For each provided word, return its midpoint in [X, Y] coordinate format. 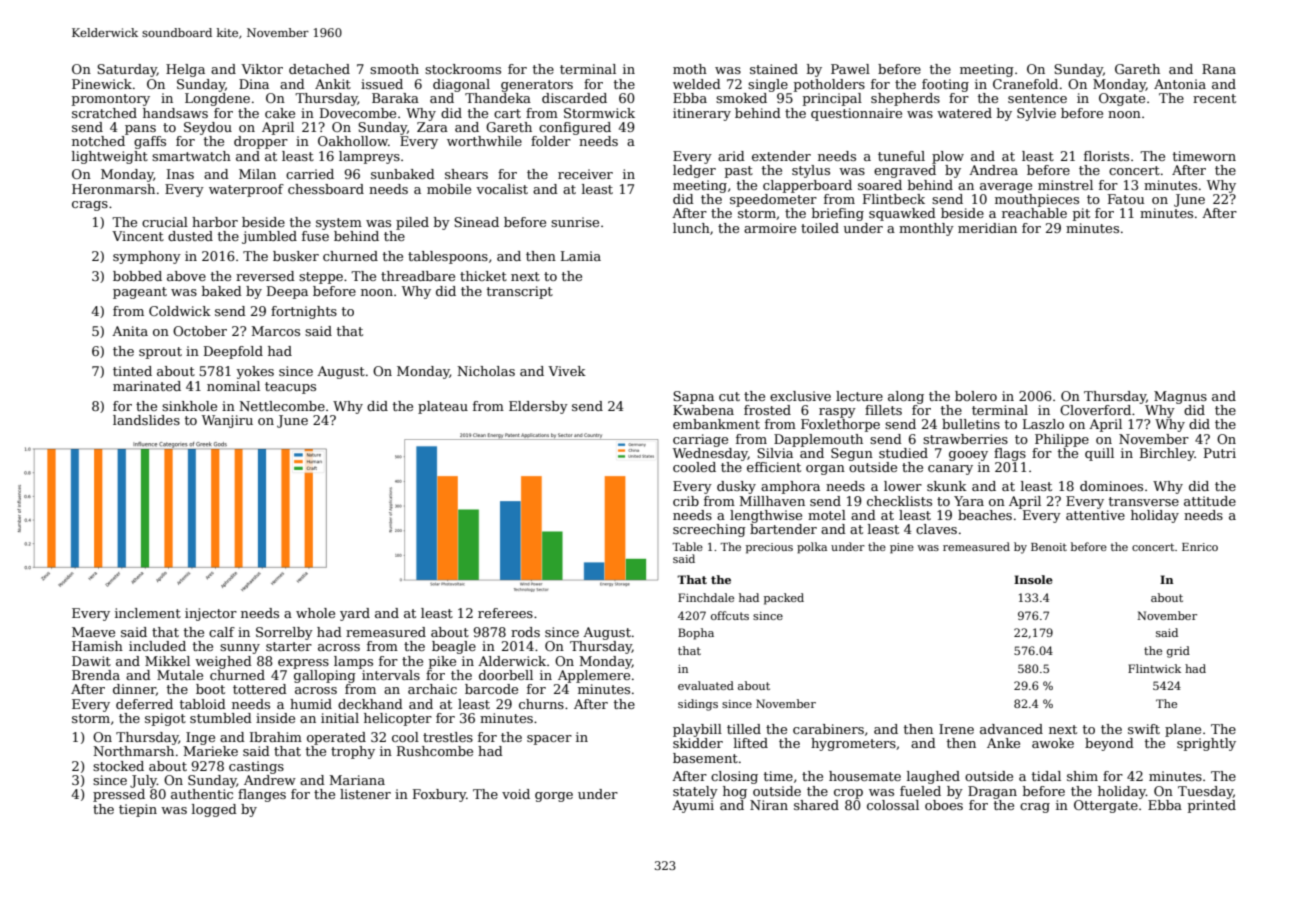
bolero [976, 396]
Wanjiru [227, 421]
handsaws [175, 113]
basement [705, 758]
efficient [774, 467]
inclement [148, 613]
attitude [1210, 501]
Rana [1219, 69]
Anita [130, 331]
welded [697, 84]
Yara [969, 501]
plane [1183, 730]
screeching [709, 530]
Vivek [567, 371]
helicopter [398, 719]
